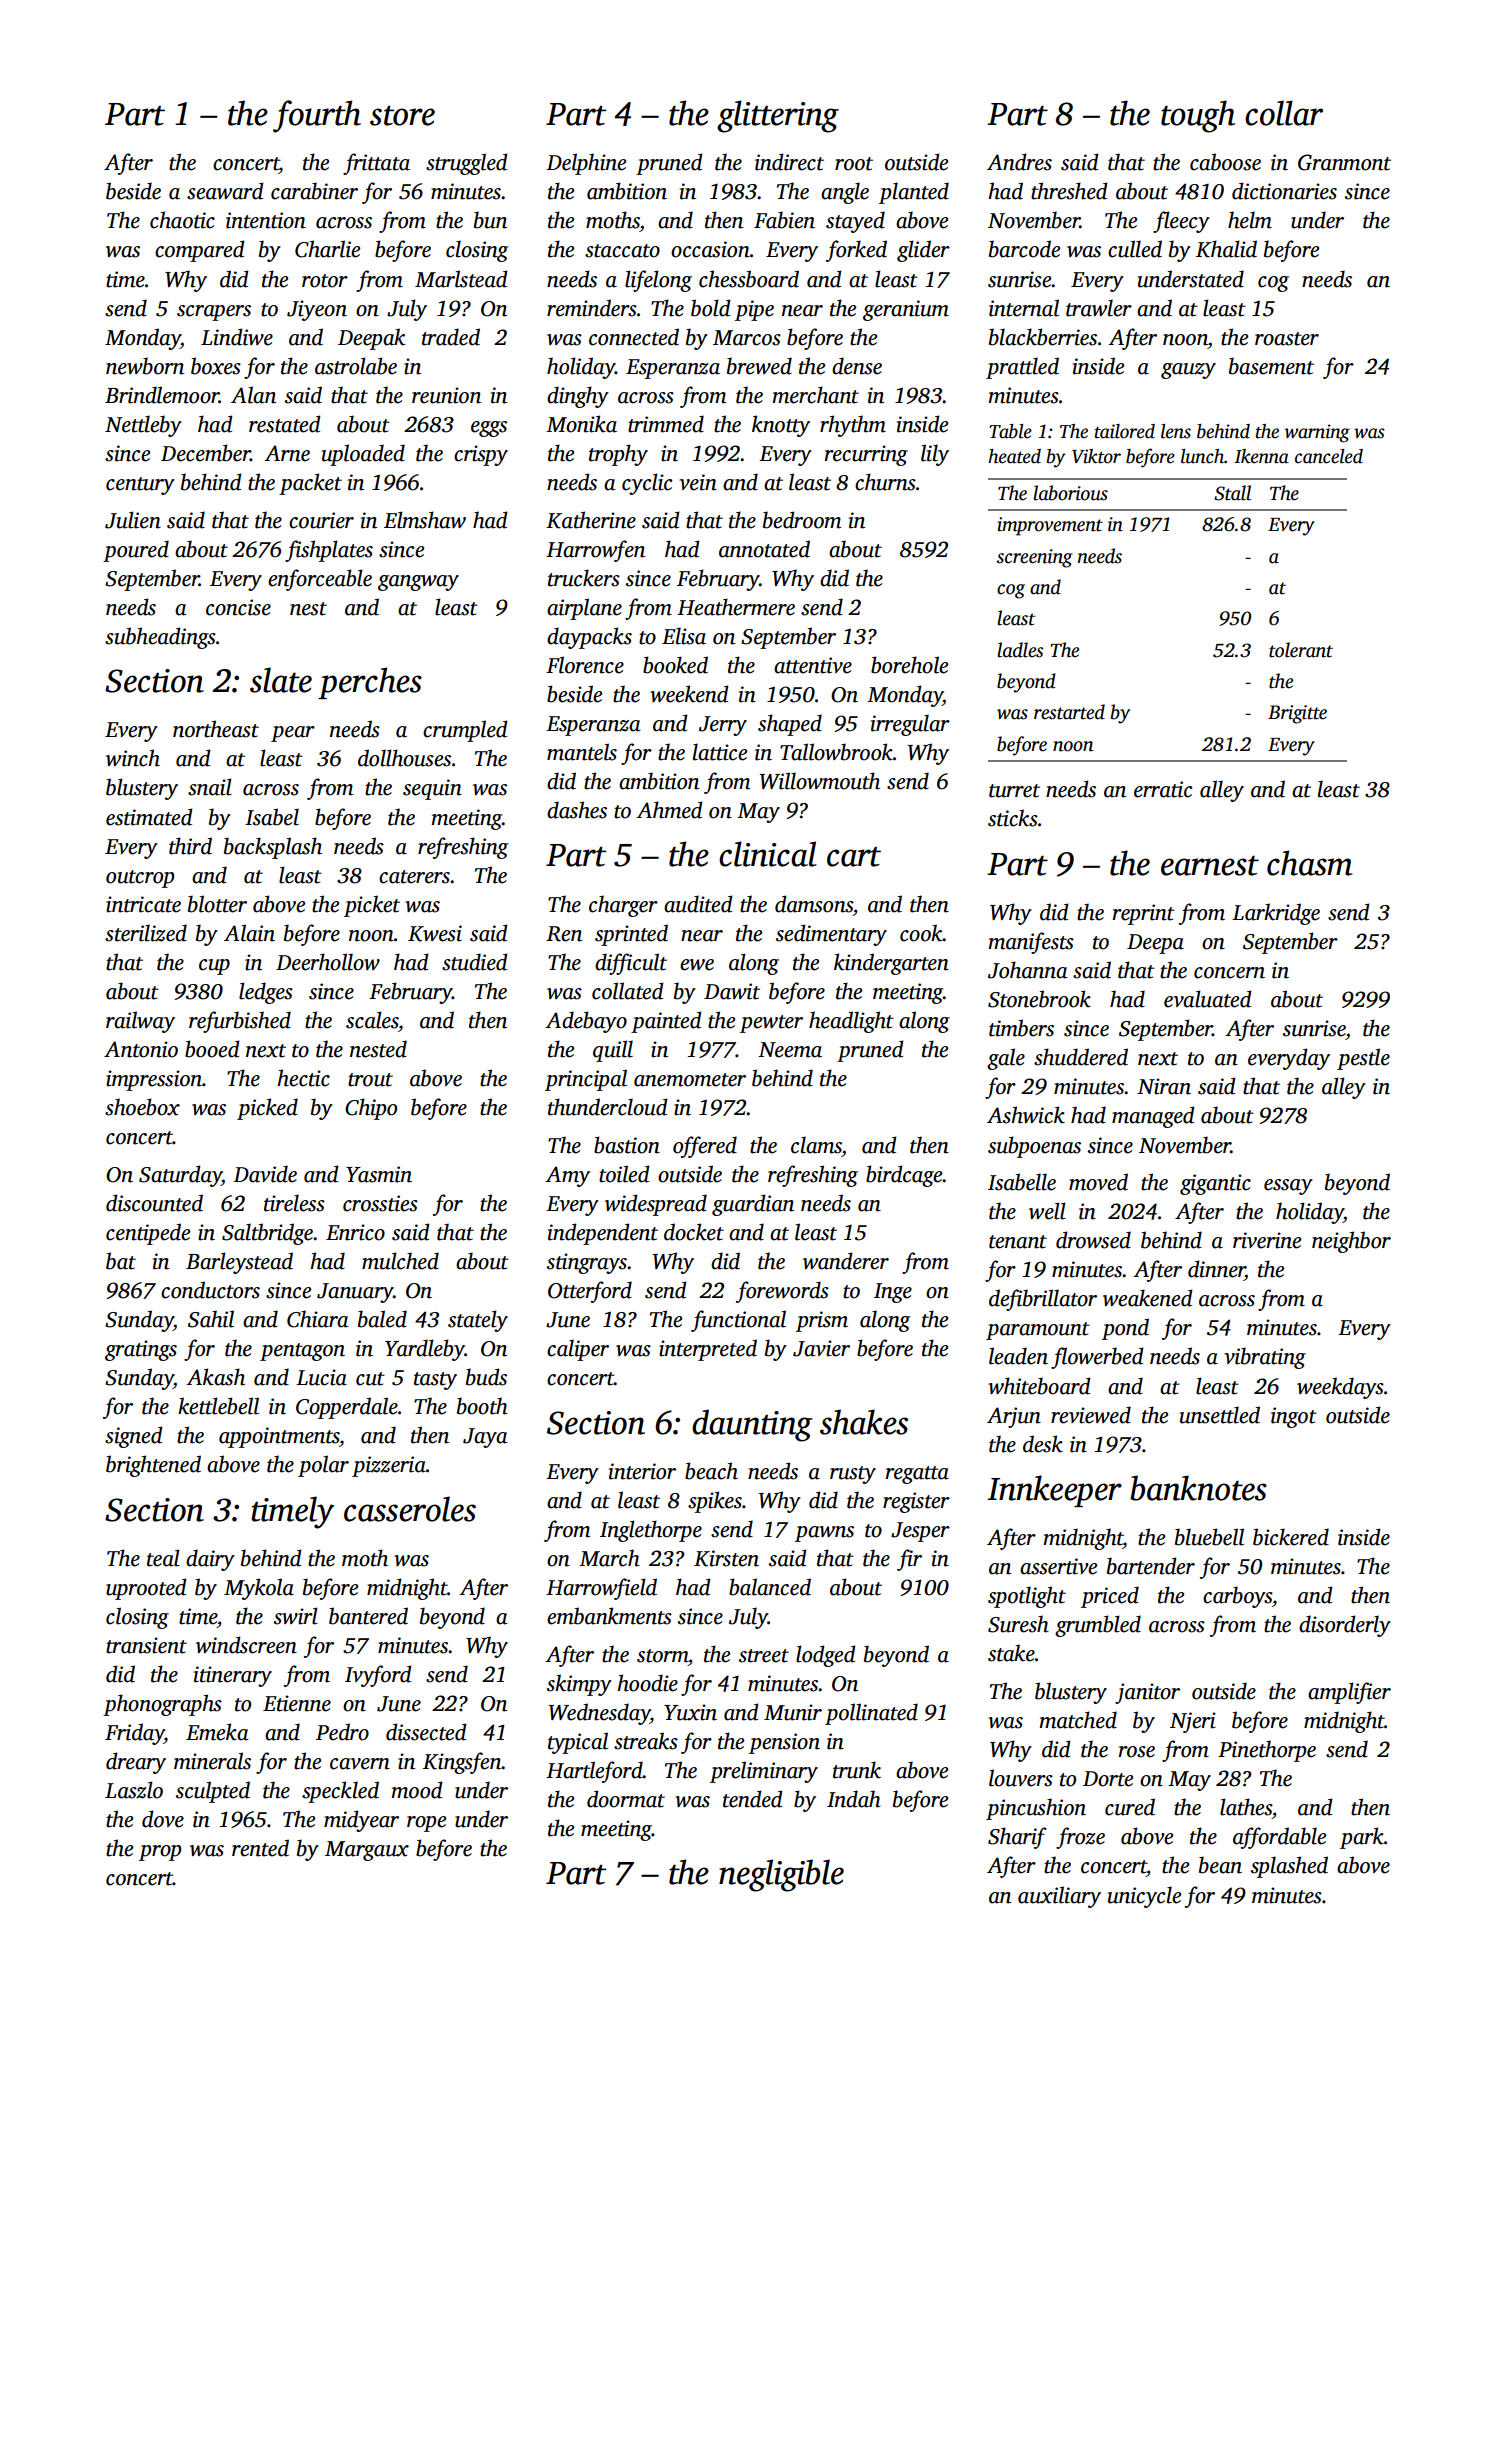  I want to click on chasm, so click(1310, 863).
